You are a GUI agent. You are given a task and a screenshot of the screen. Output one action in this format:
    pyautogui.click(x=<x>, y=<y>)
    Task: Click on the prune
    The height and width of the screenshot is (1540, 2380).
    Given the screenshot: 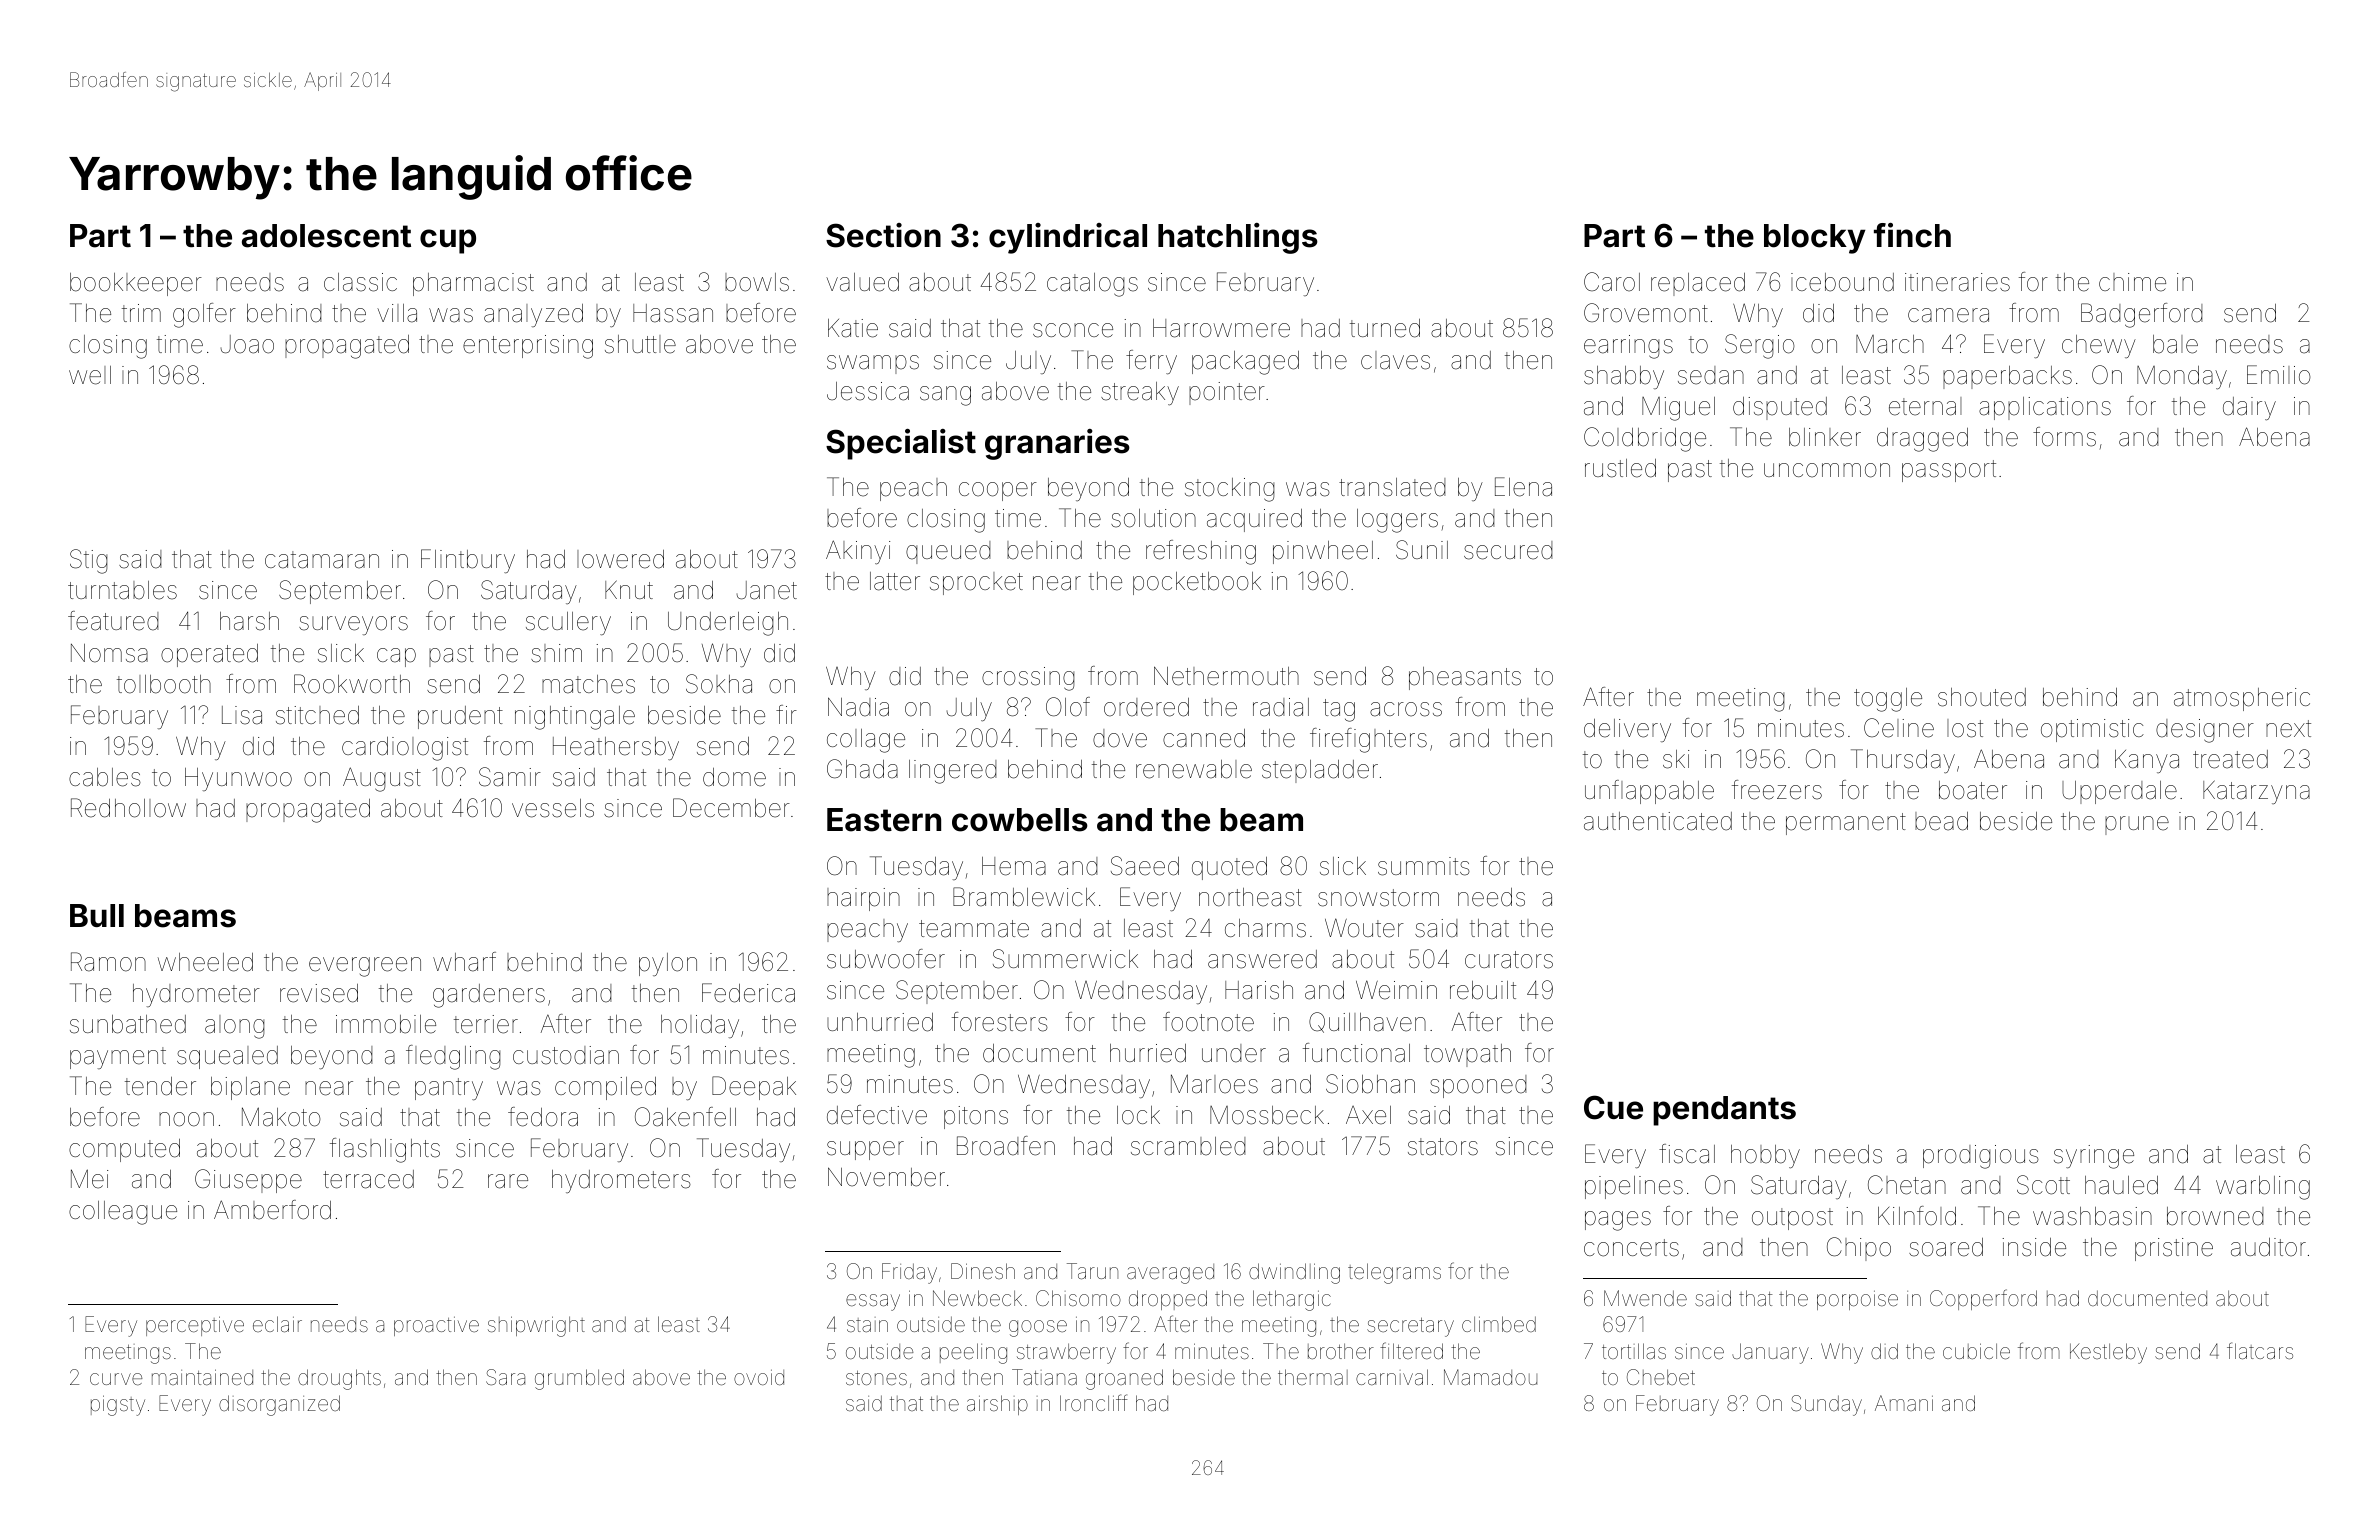 What is the action you would take?
    pyautogui.click(x=2137, y=825)
